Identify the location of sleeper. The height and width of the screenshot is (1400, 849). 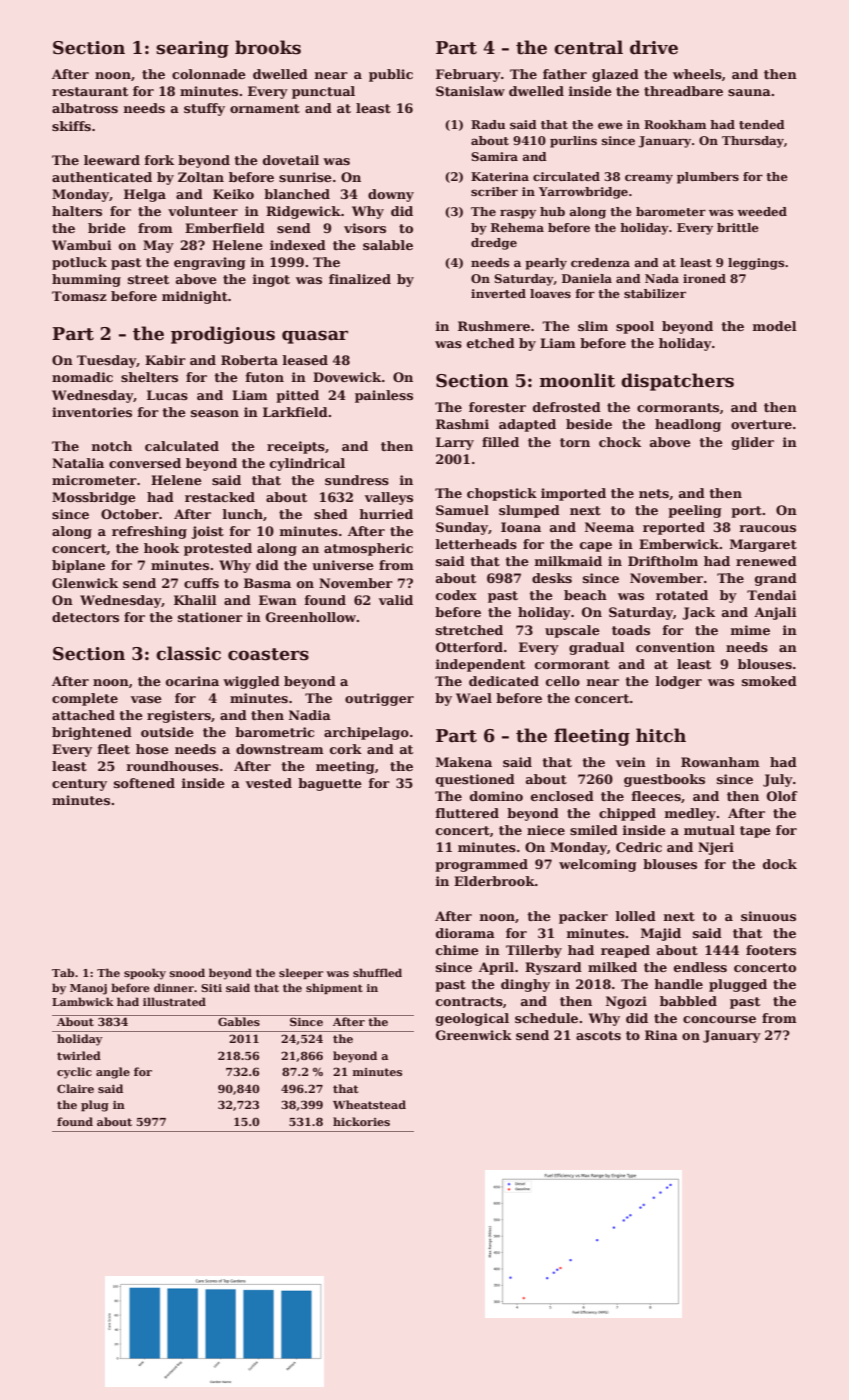
(301, 973).
